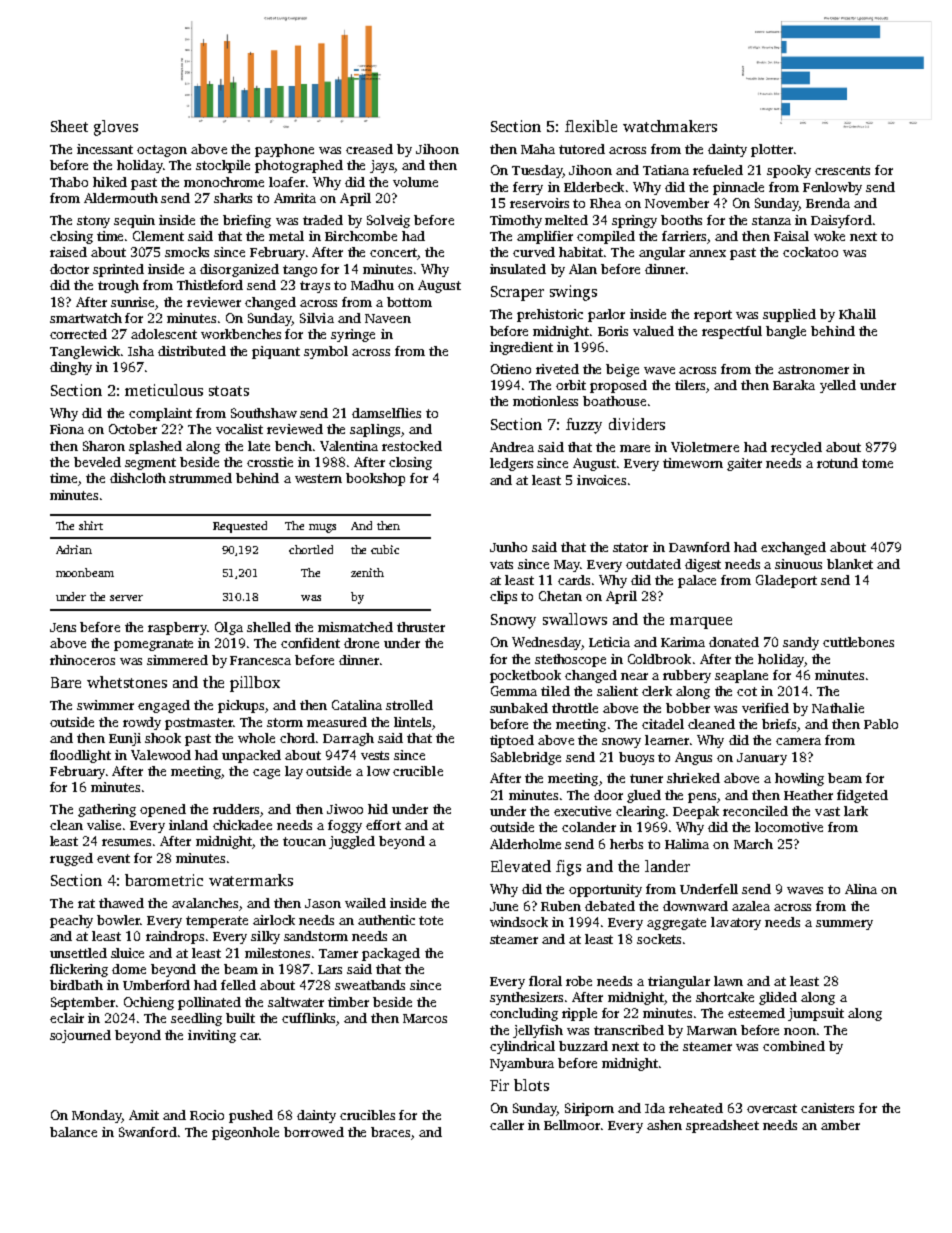  What do you see at coordinates (512, 741) in the screenshot?
I see `tiptoed` at bounding box center [512, 741].
